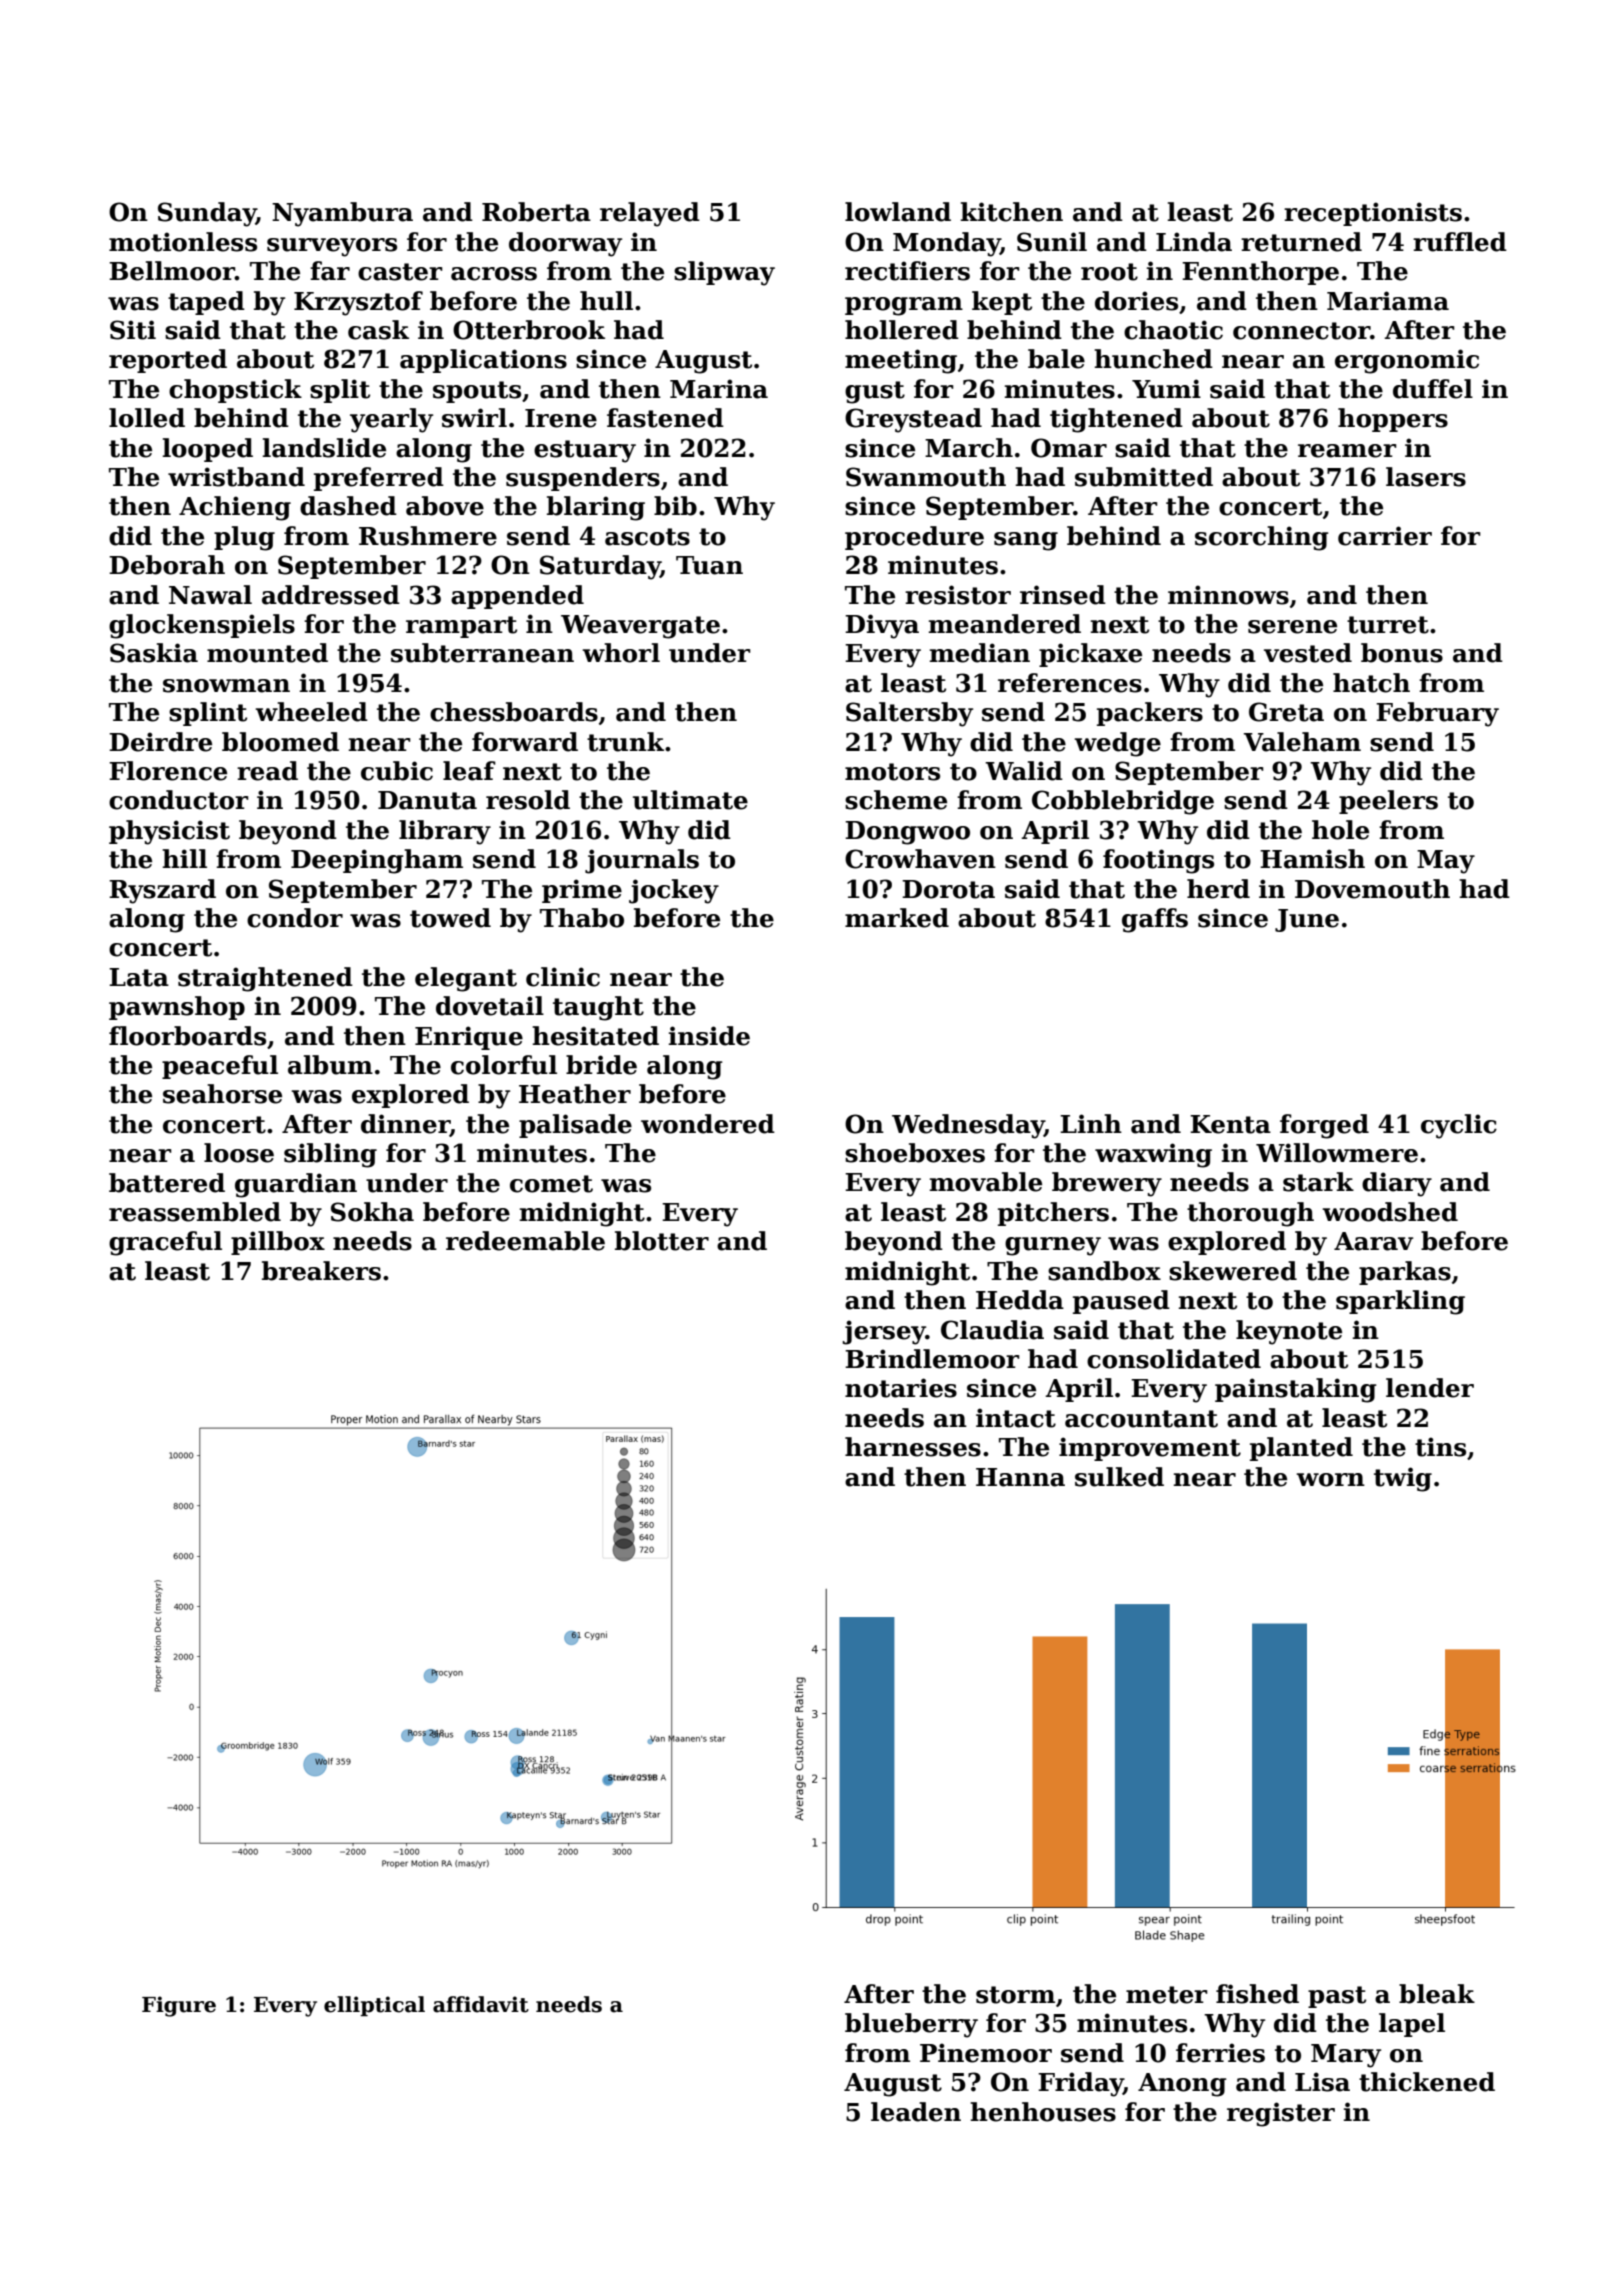  Describe the element at coordinates (1144, 477) in the screenshot. I see `submitted` at that location.
